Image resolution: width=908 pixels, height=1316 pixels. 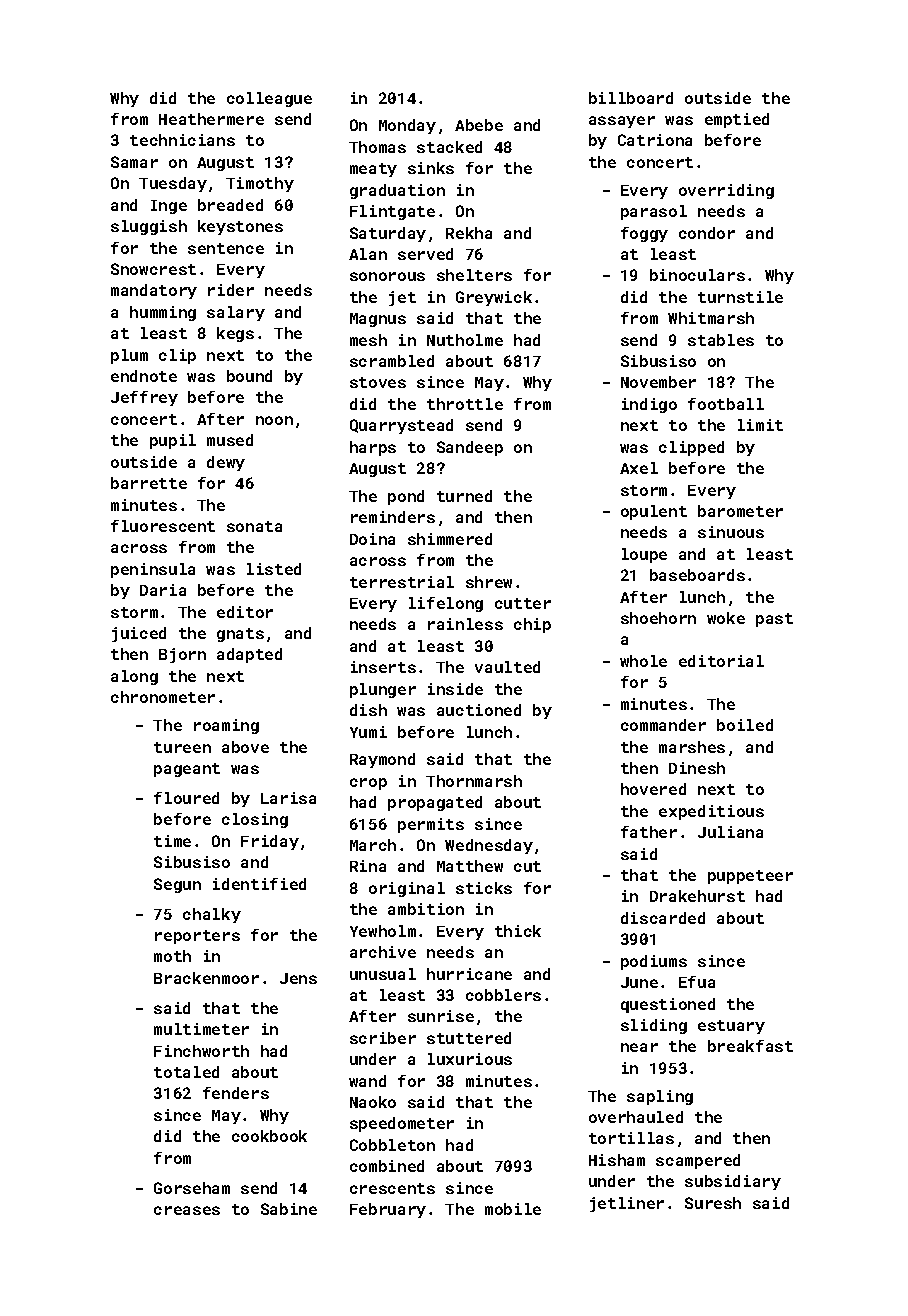 I want to click on Juliana, so click(x=730, y=832).
